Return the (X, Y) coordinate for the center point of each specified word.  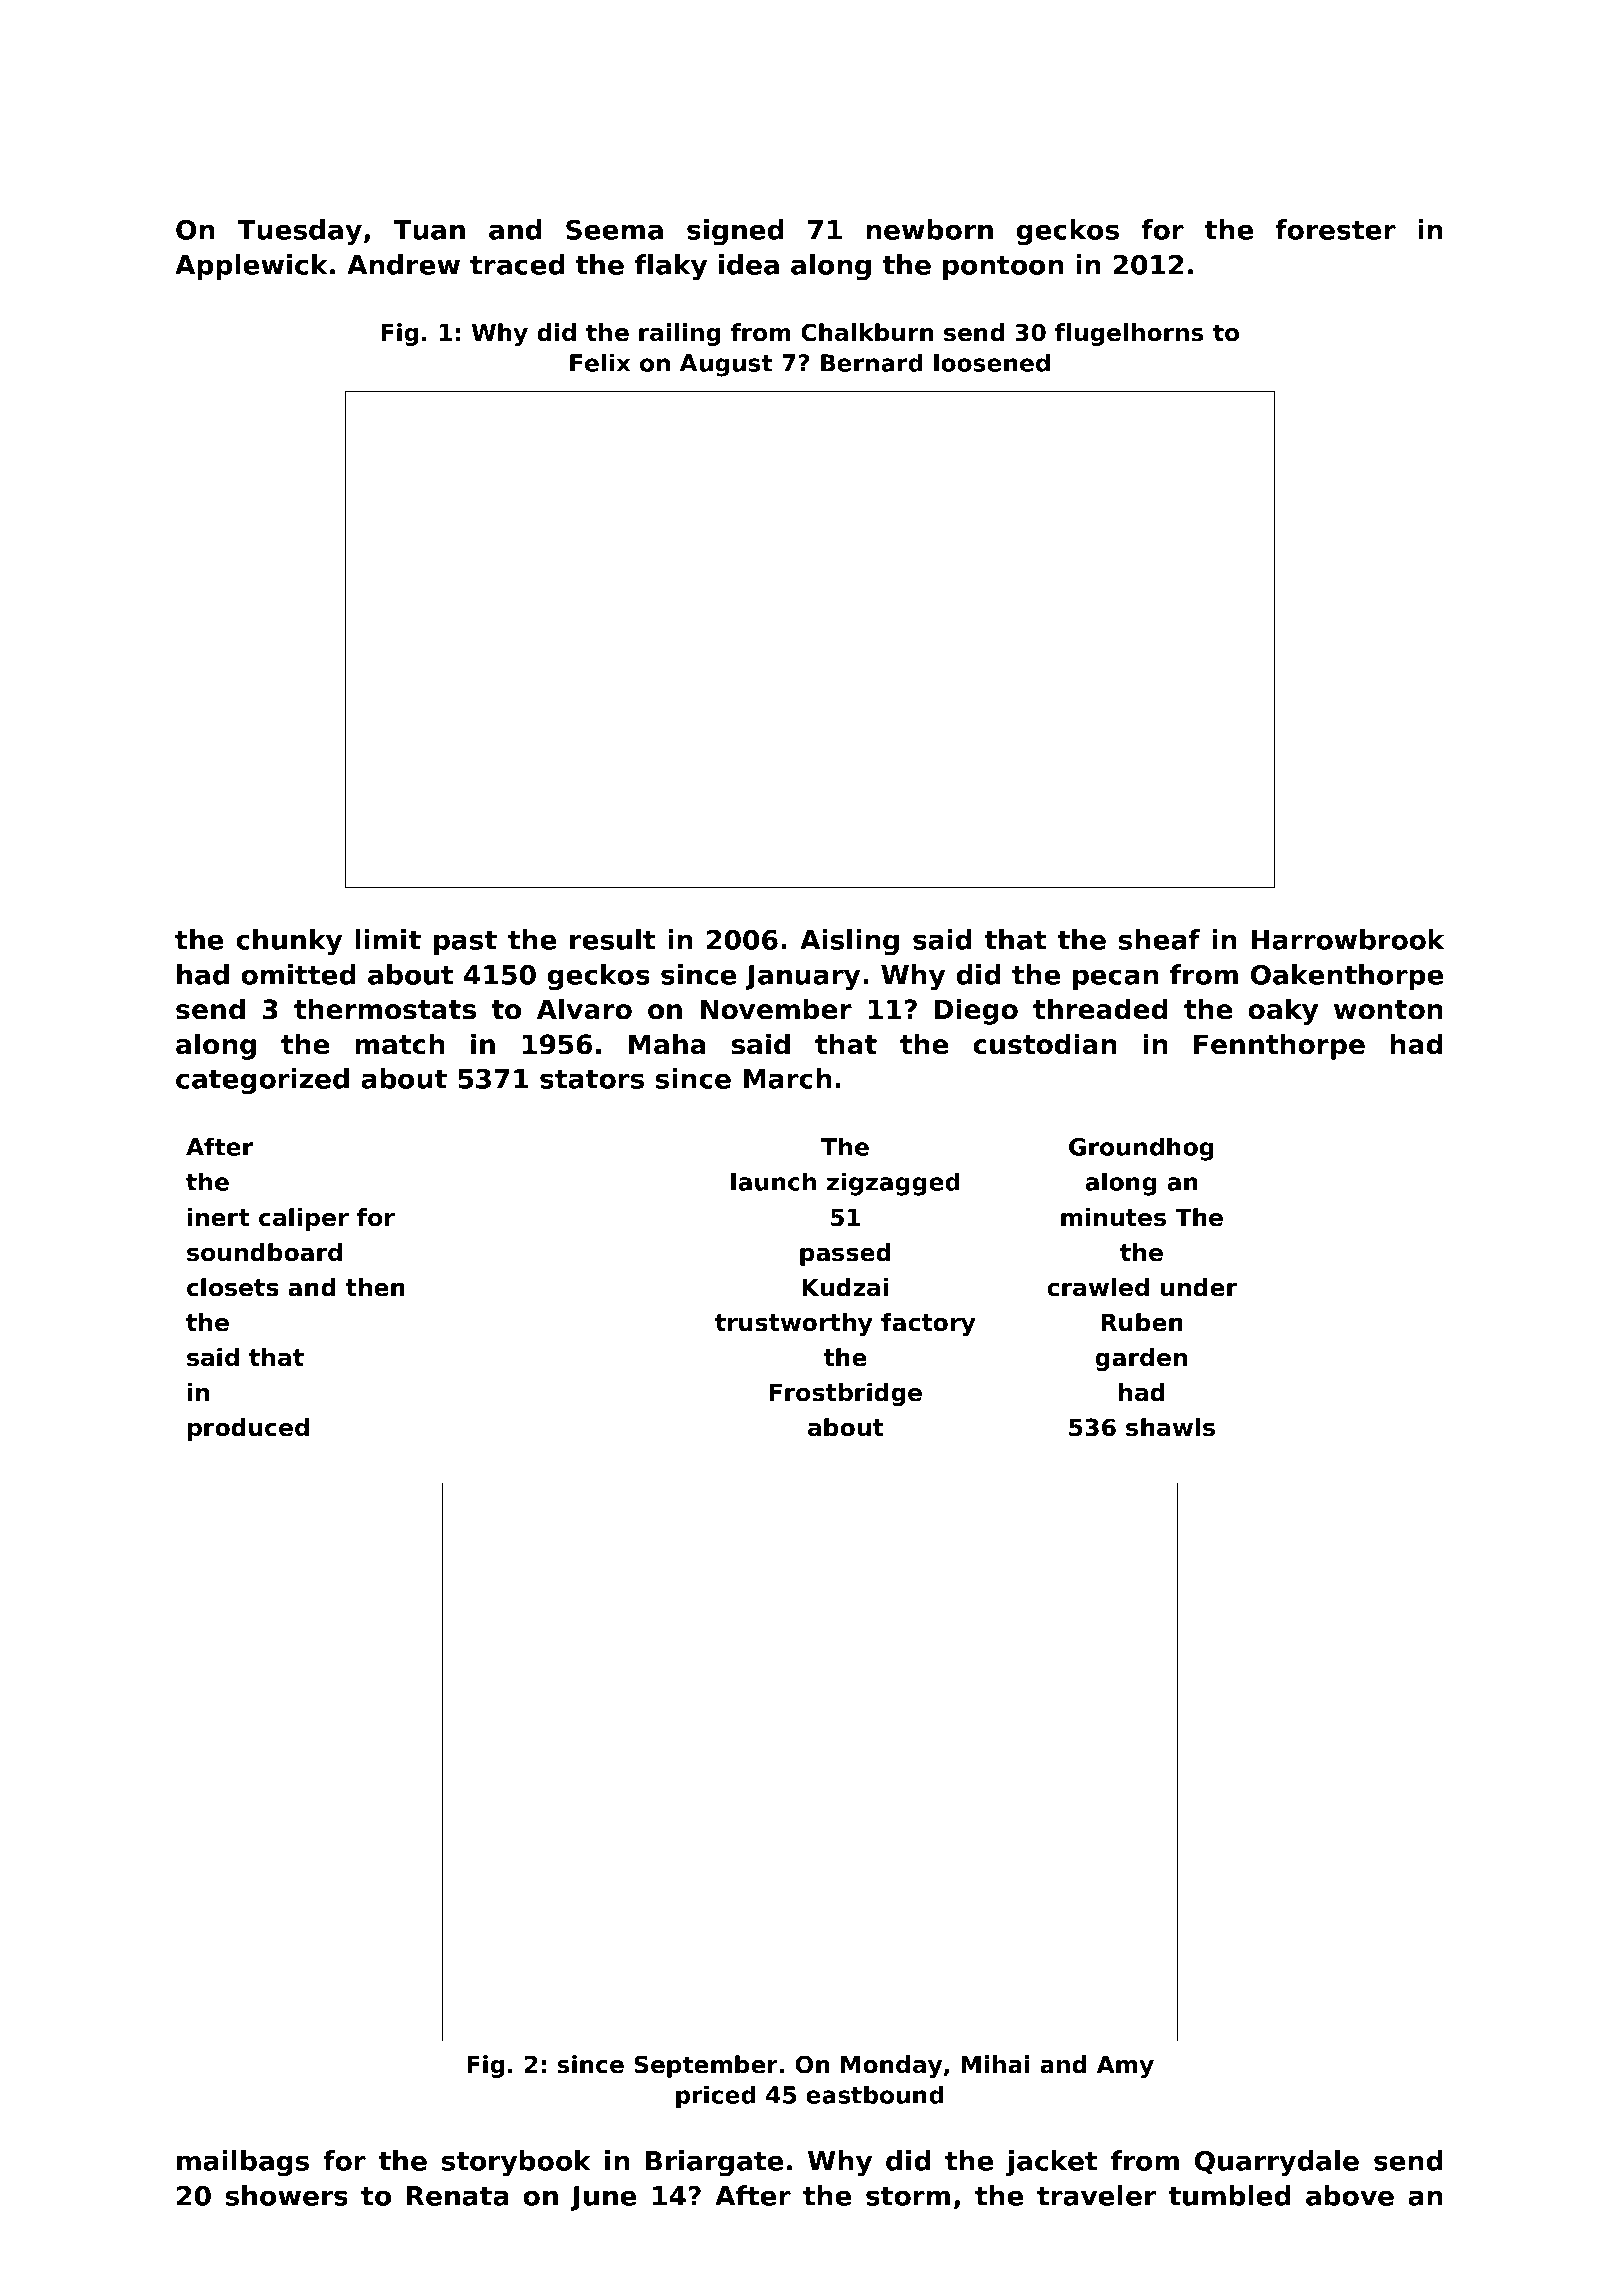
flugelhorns (1129, 334)
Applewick (251, 267)
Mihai (995, 2064)
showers (287, 2195)
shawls (1170, 1427)
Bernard (872, 363)
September (706, 2066)
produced (248, 1429)
